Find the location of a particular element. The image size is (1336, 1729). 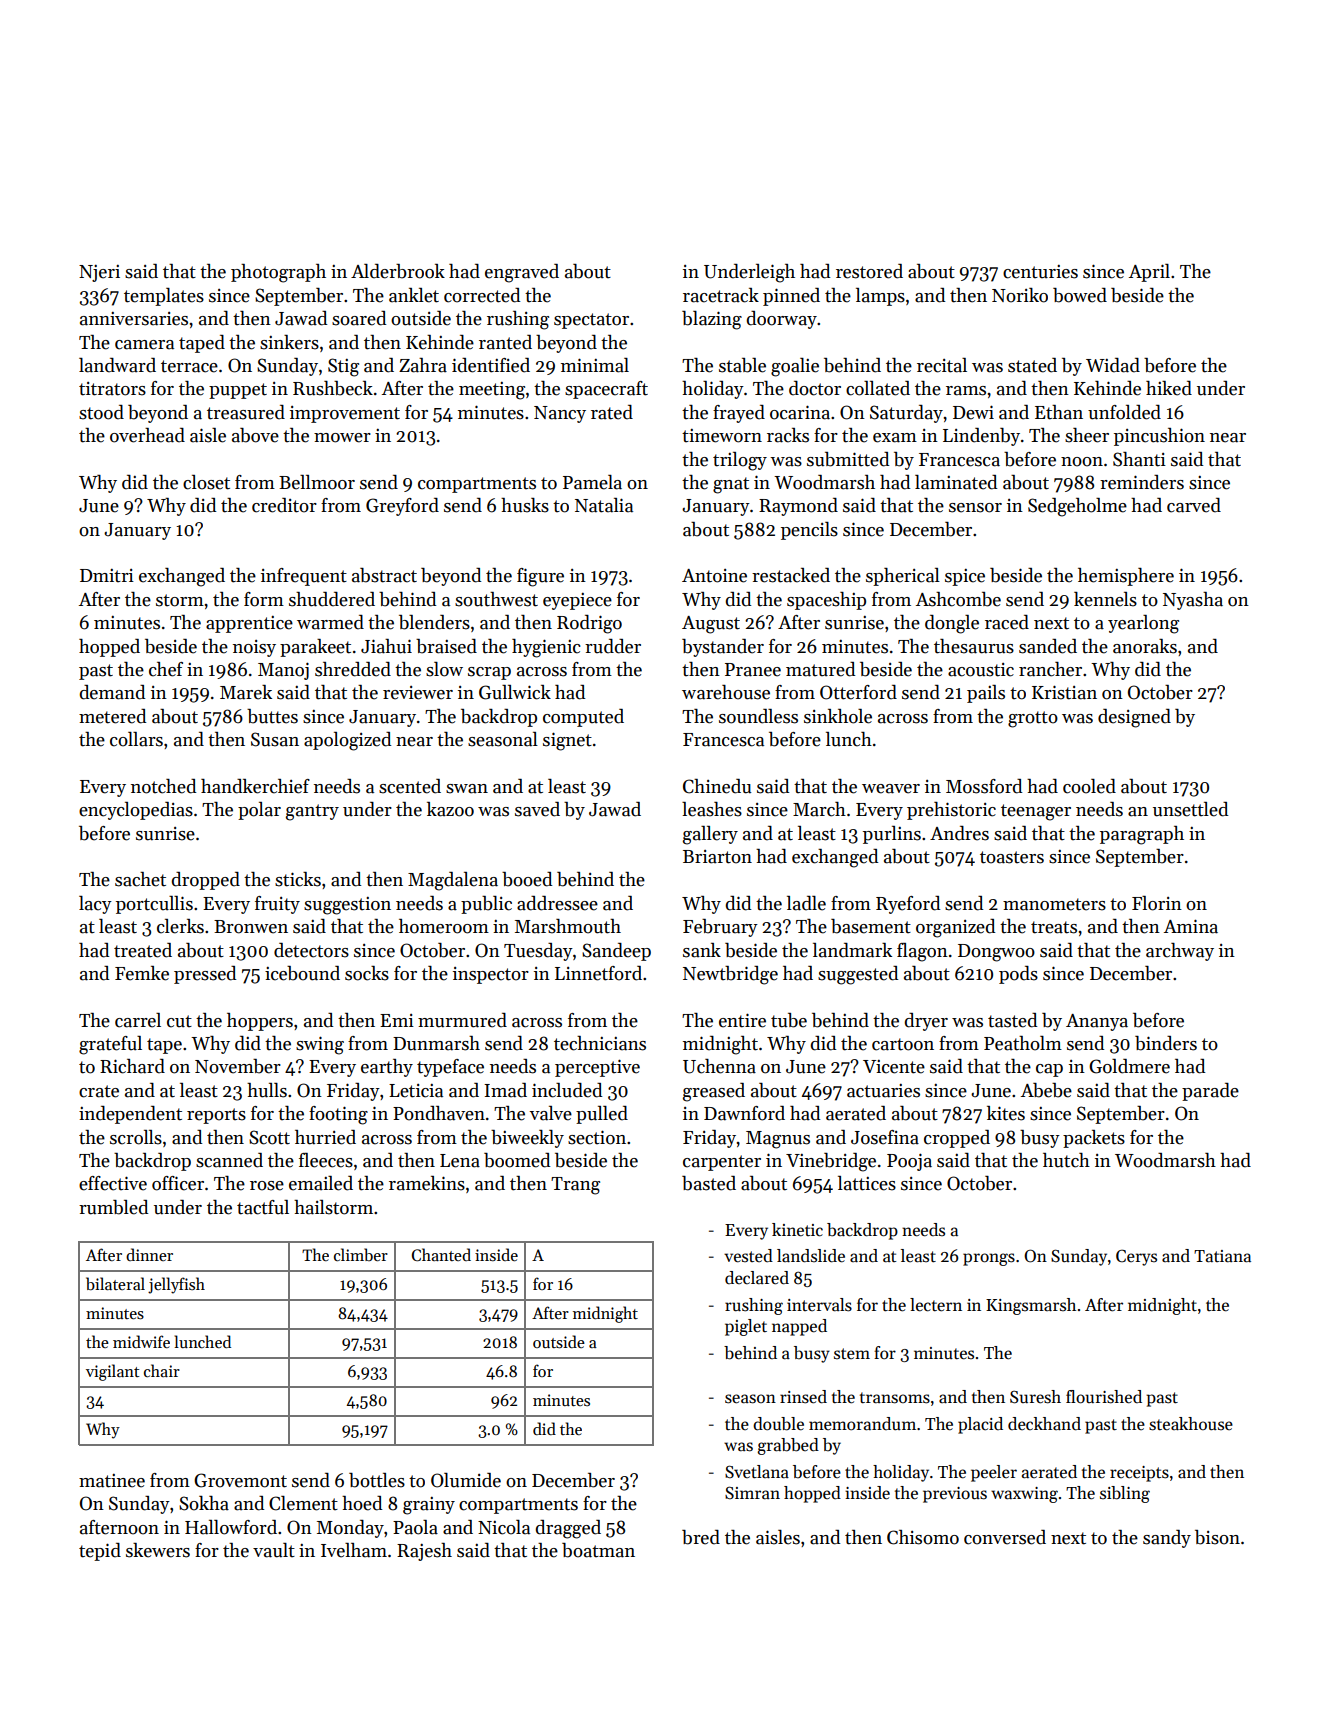

bilateral is located at coordinates (115, 1284).
